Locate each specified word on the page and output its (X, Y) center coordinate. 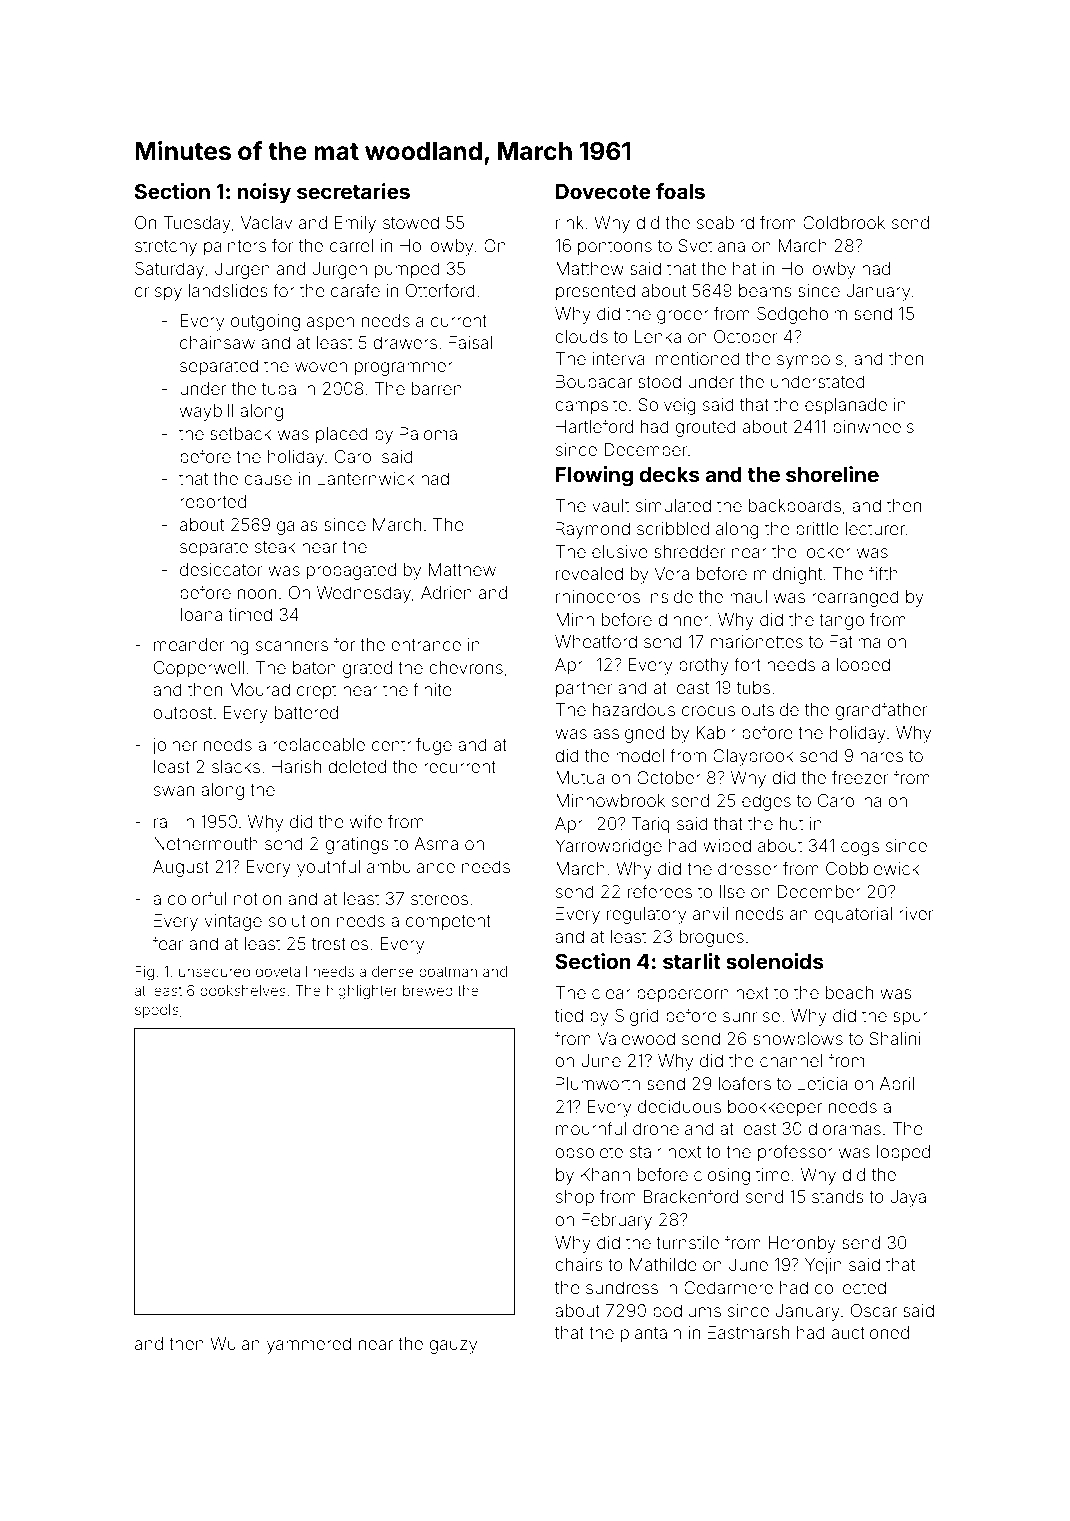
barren (437, 388)
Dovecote (603, 191)
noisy (264, 193)
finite (432, 689)
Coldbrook (844, 222)
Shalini (895, 1038)
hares (881, 755)
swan (174, 791)
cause (268, 480)
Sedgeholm (802, 315)
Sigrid (637, 1017)
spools (157, 1011)
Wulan (235, 1343)
